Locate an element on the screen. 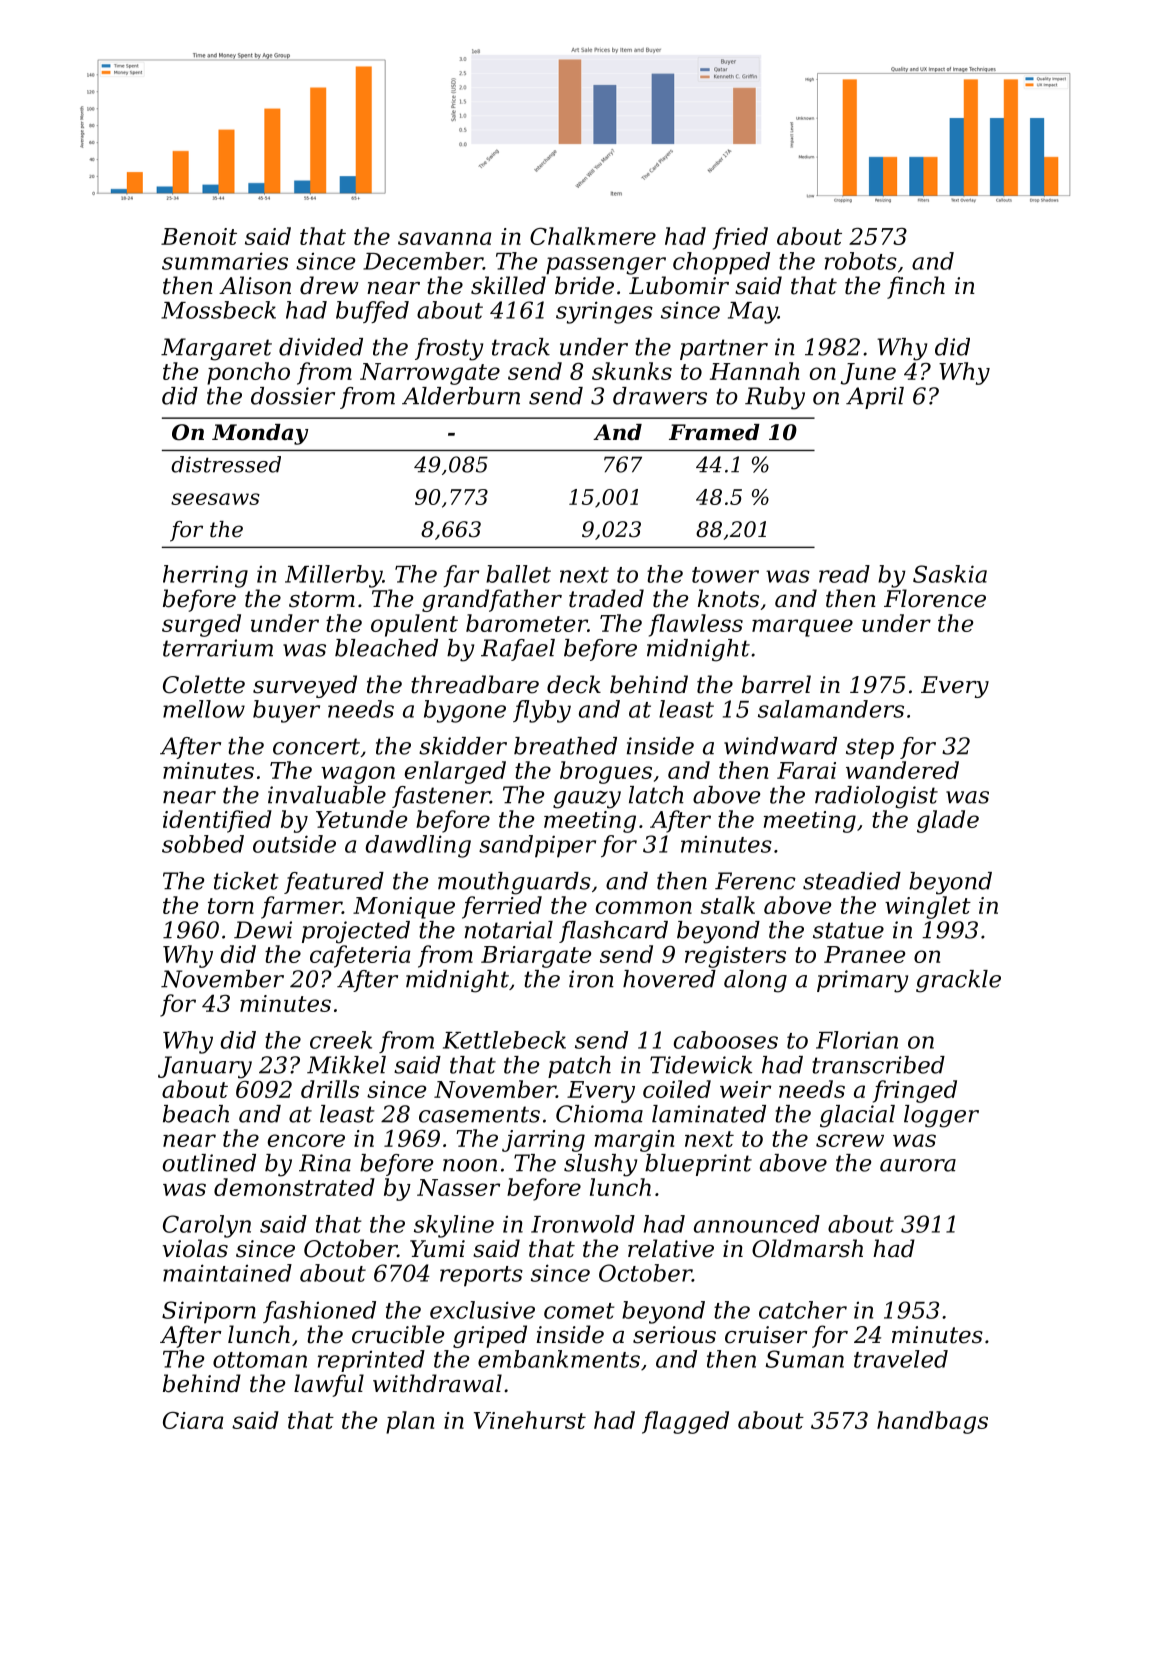  Florence is located at coordinates (935, 598).
